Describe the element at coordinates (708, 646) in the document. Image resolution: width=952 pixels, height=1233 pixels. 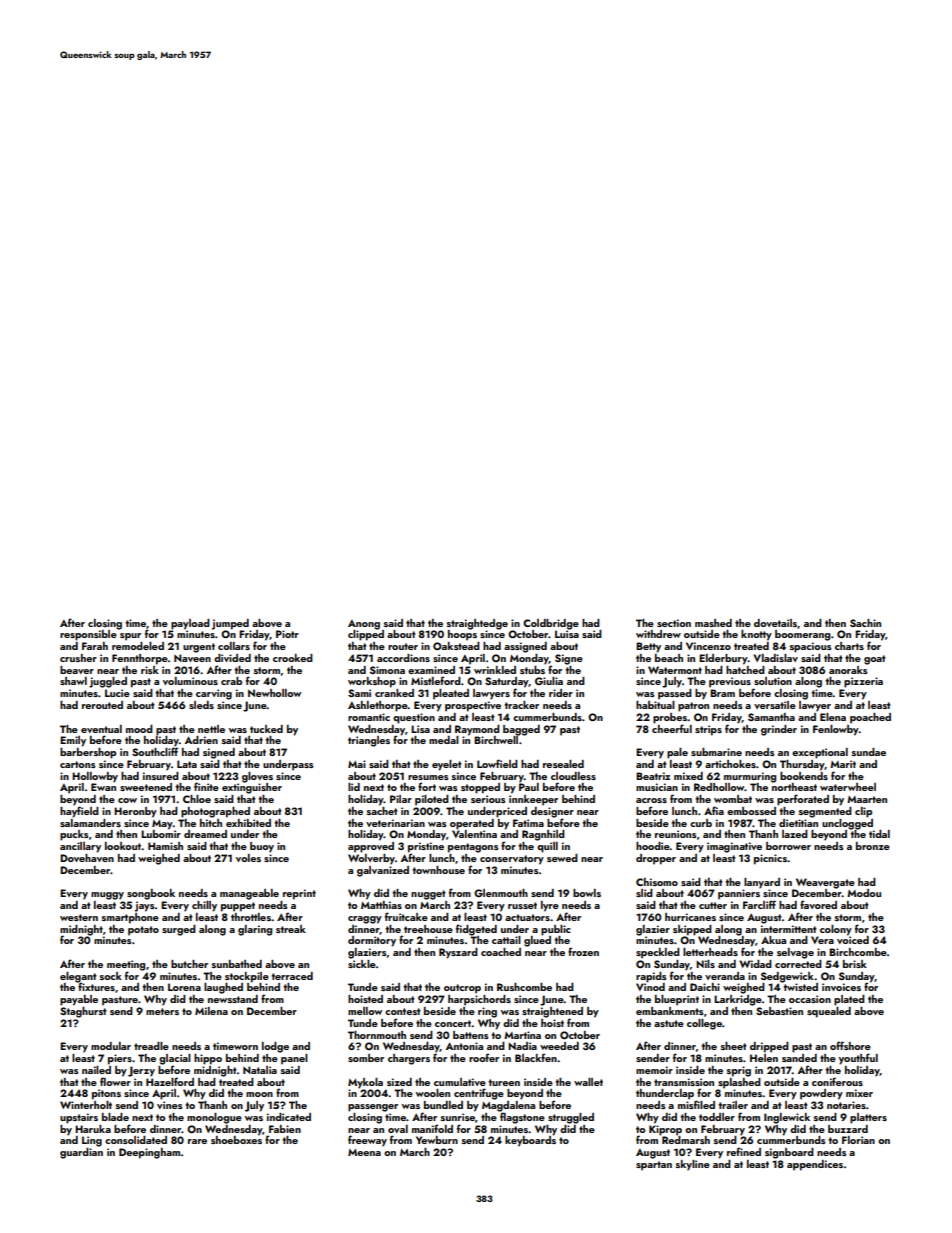
I see `Vincenzo` at that location.
